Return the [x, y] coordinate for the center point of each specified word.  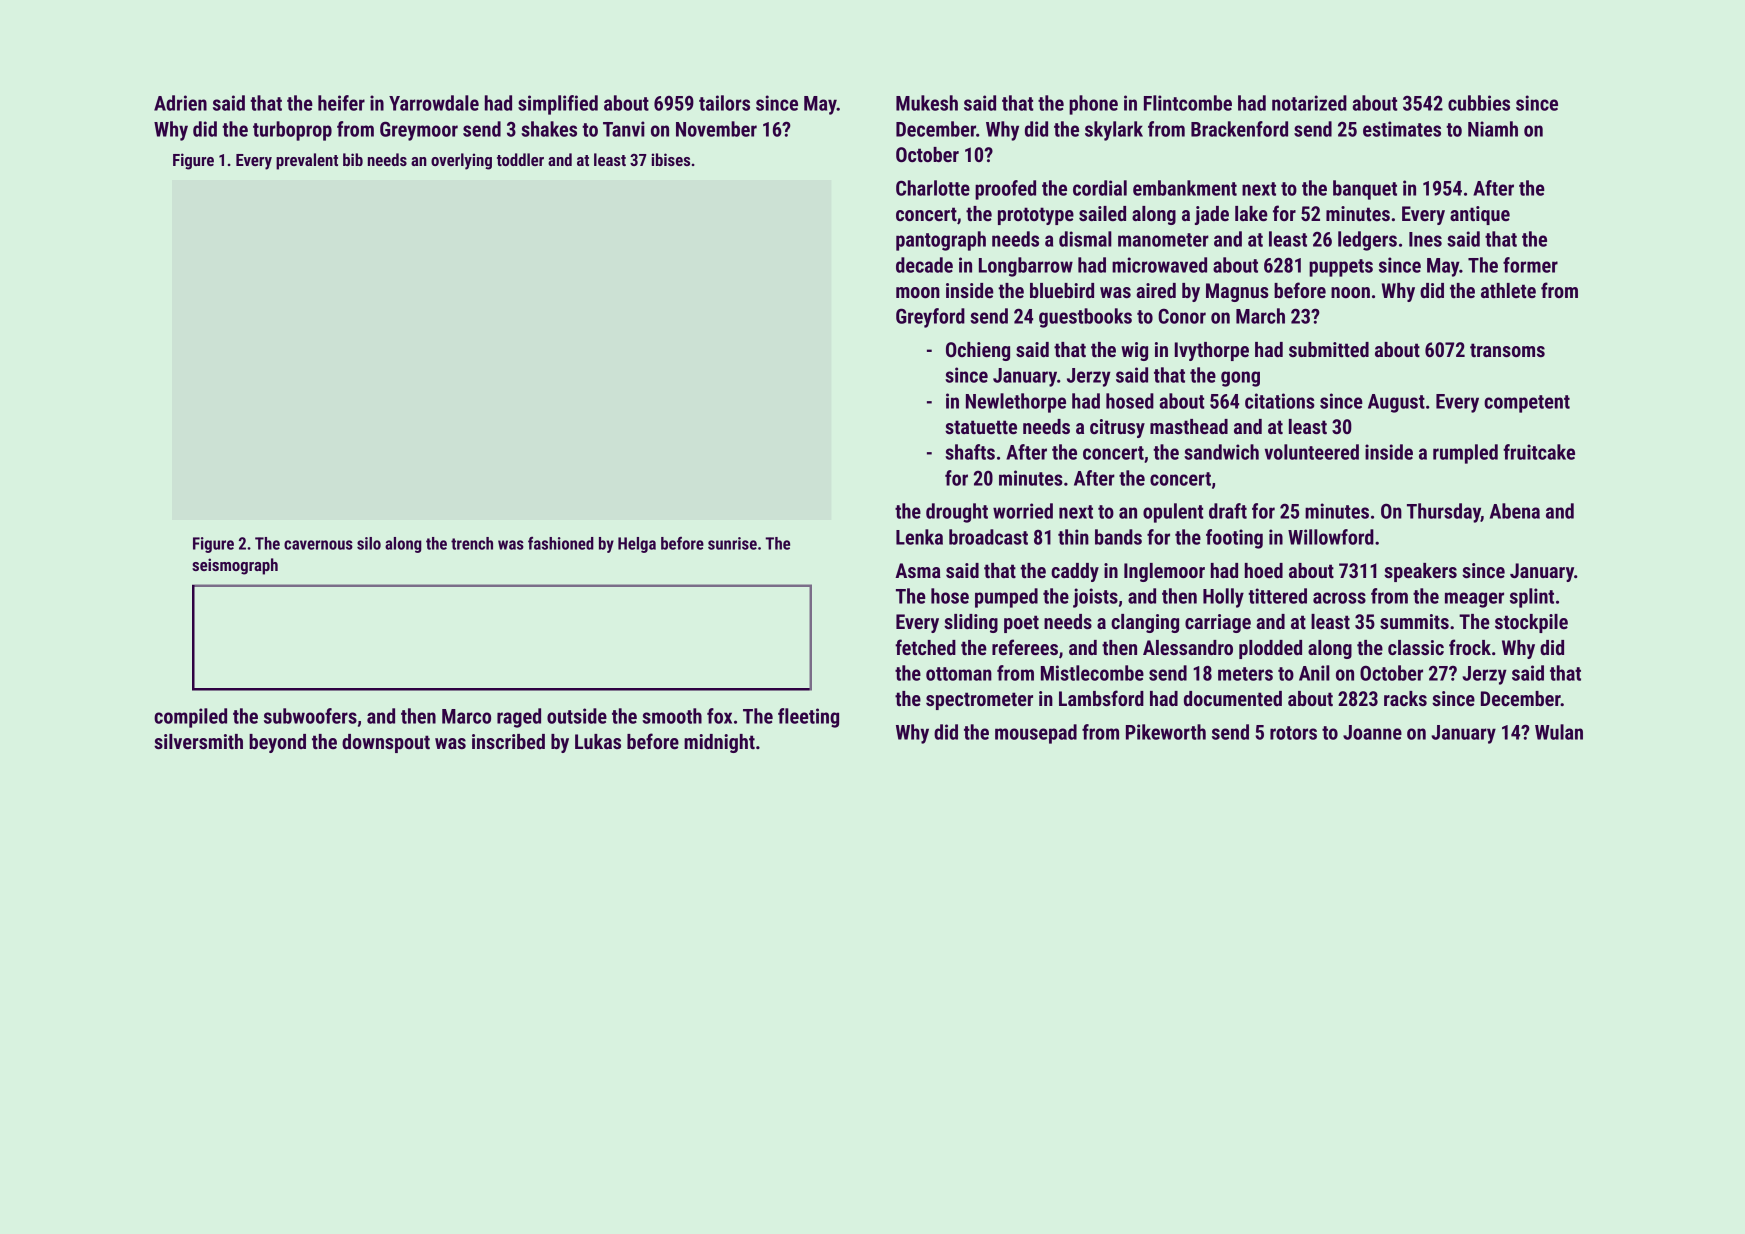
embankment [1185, 188]
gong [1240, 379]
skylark [1114, 131]
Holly [1223, 598]
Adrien [180, 103]
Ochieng [978, 351]
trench [472, 543]
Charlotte [933, 188]
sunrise [732, 543]
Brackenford [1239, 129]
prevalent [307, 161]
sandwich [1221, 452]
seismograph [235, 566]
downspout [386, 743]
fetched [925, 647]
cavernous [318, 545]
